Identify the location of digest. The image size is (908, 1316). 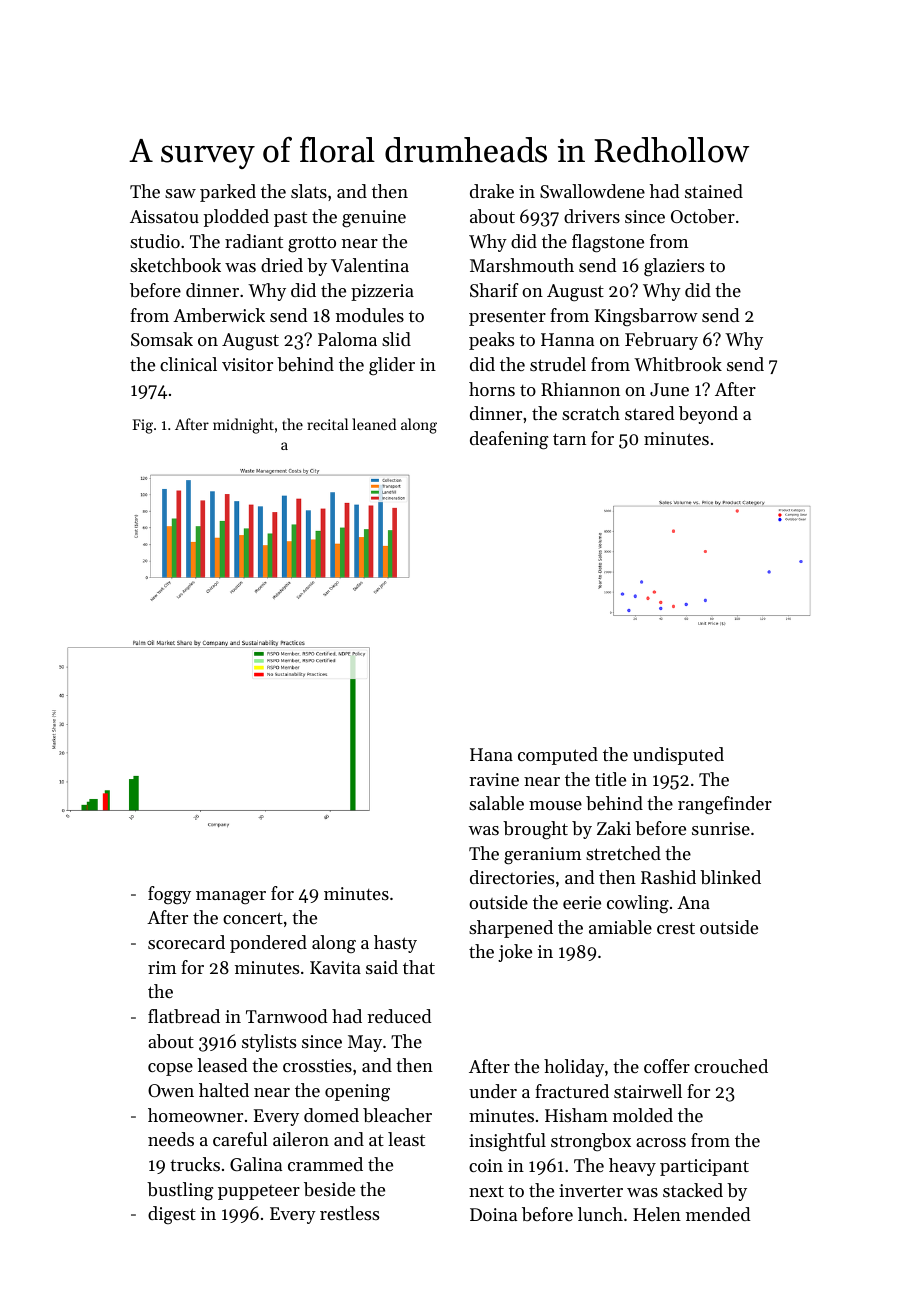
(172, 1215).
